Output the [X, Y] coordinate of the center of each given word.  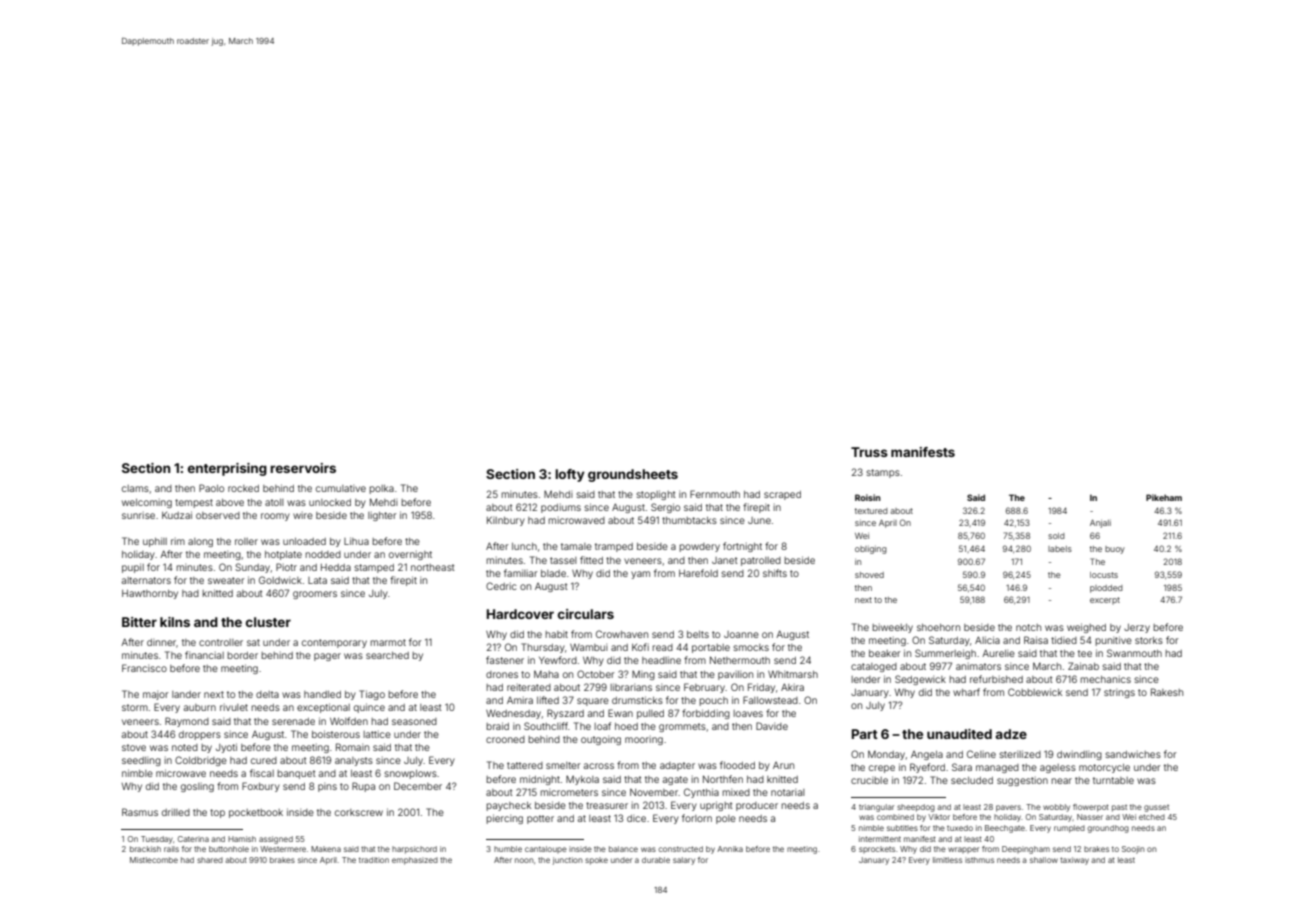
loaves [748, 713]
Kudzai [177, 515]
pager [327, 657]
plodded [1106, 589]
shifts [775, 573]
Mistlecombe [154, 860]
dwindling [1079, 755]
